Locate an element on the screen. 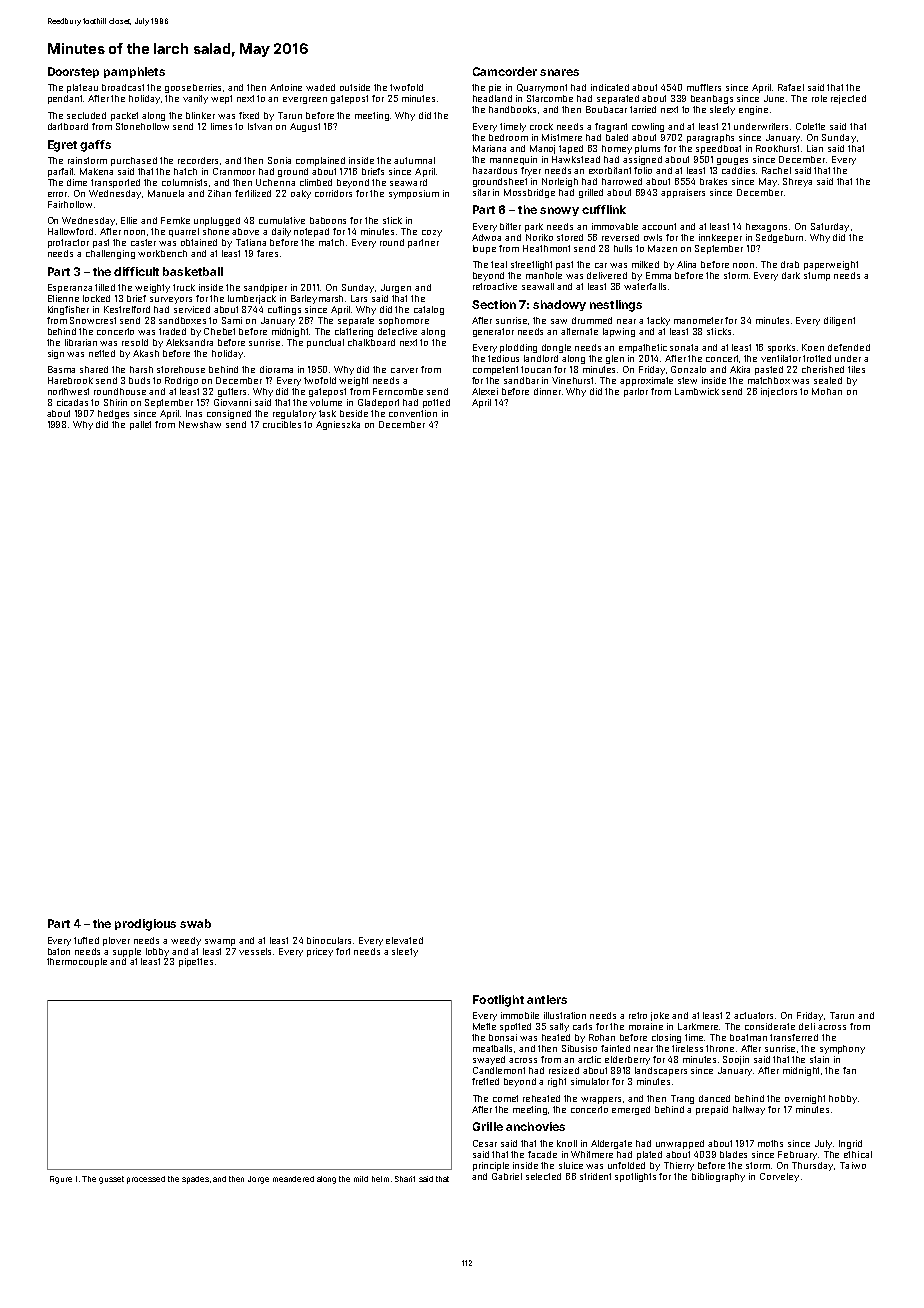  exorbitant is located at coordinates (610, 170).
